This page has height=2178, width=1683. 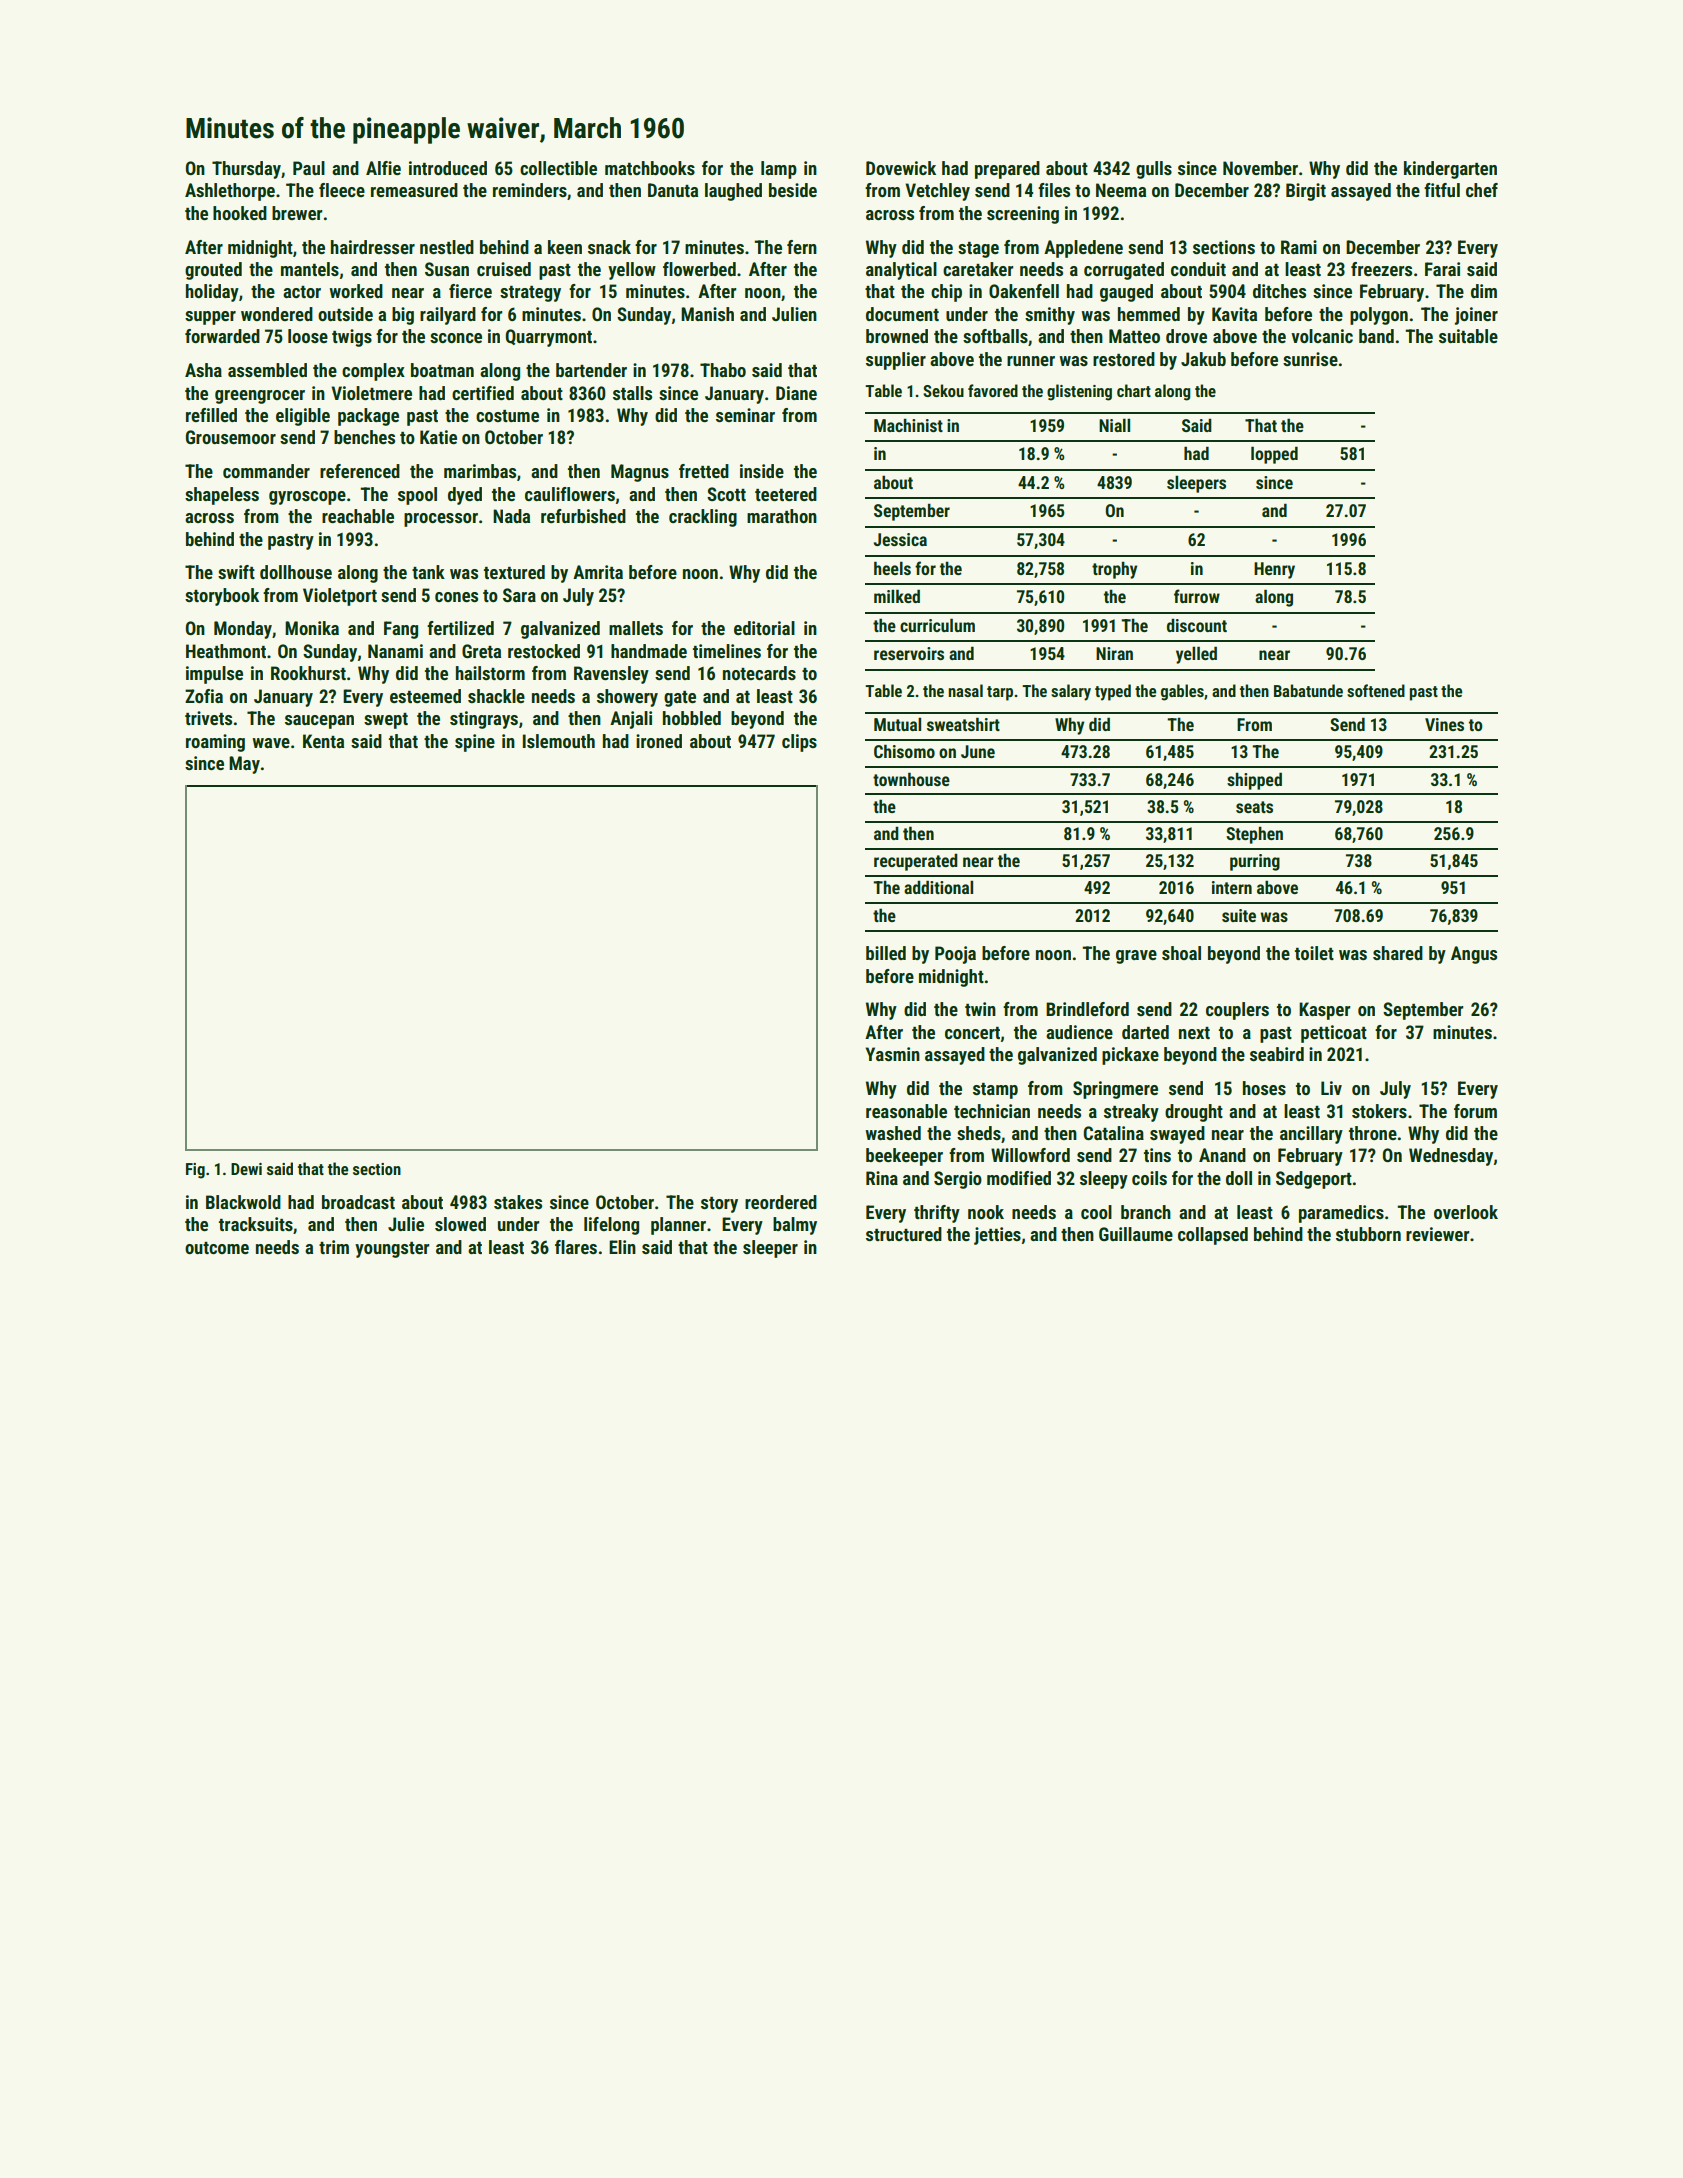 I want to click on Fig, so click(x=195, y=1171).
